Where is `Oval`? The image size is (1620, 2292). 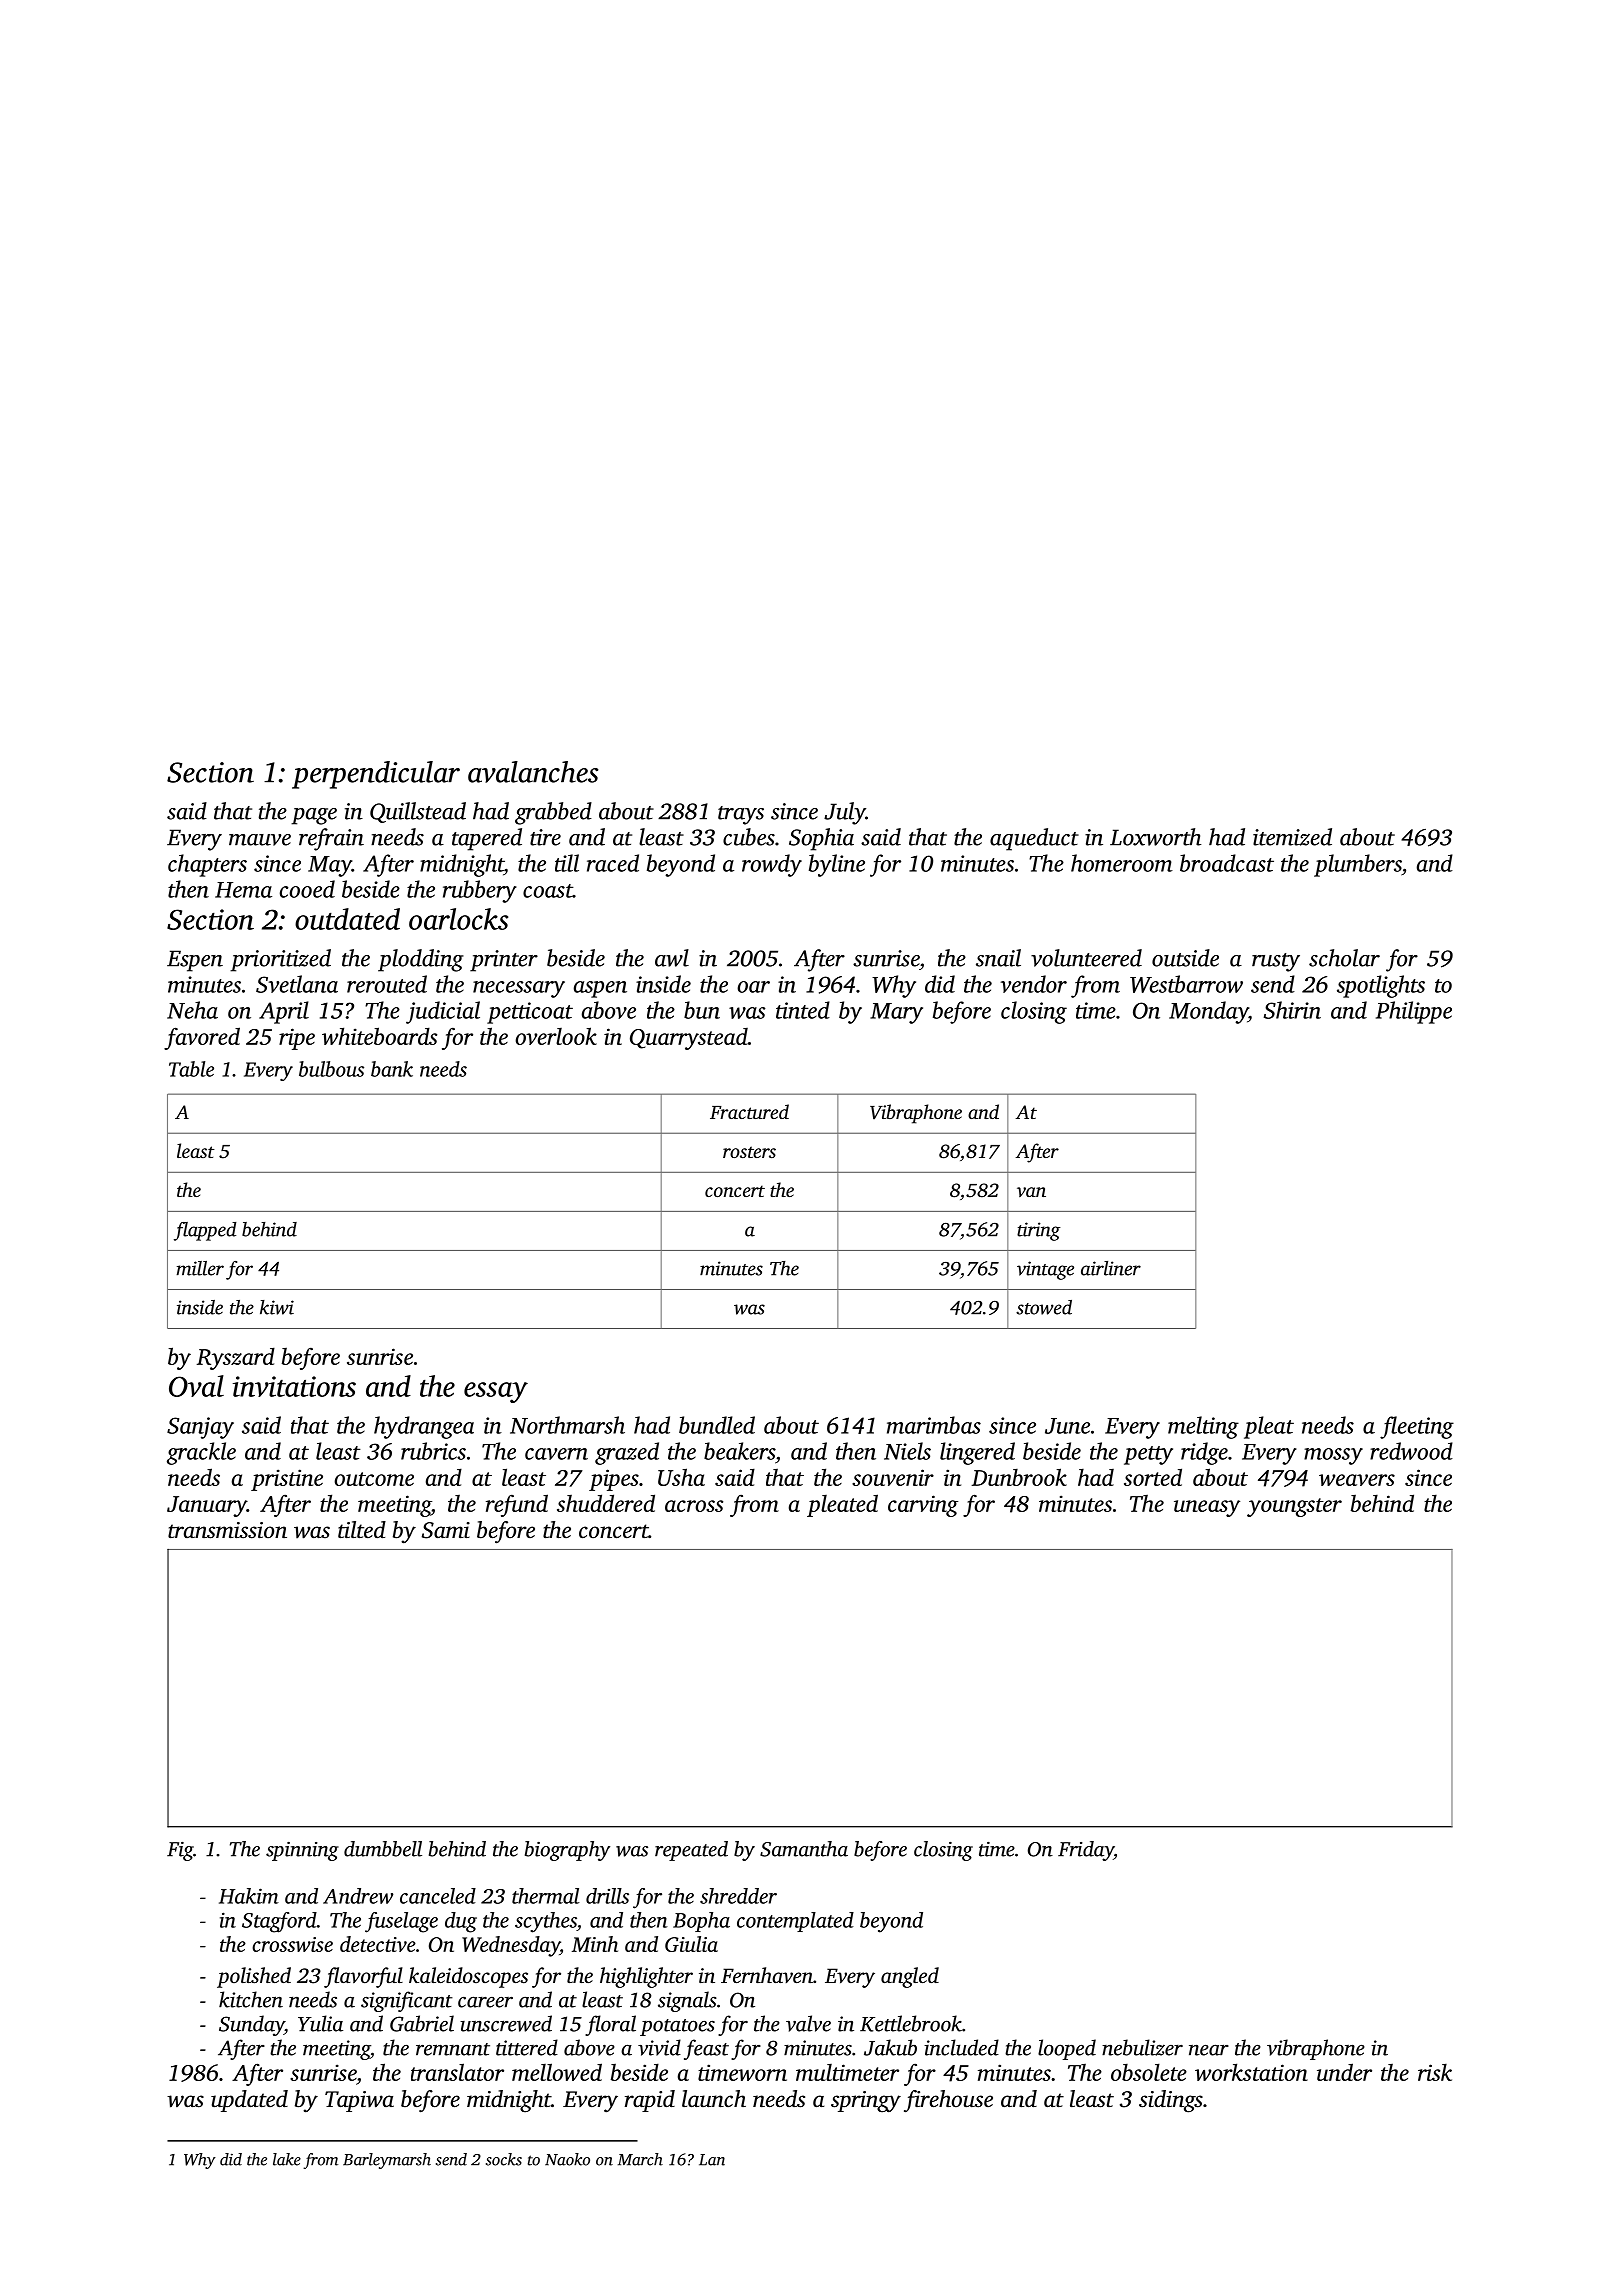 Oval is located at coordinates (196, 1386).
